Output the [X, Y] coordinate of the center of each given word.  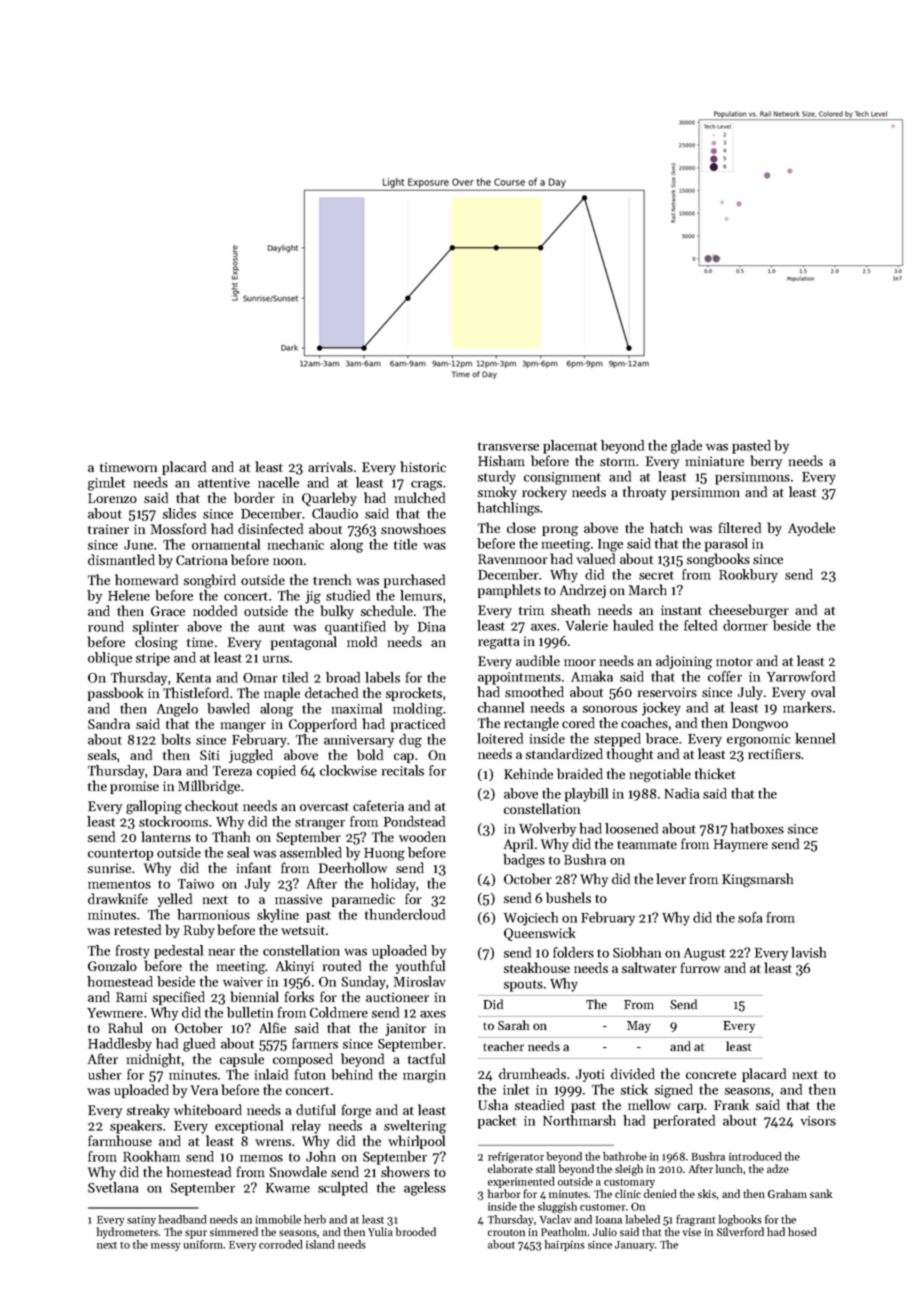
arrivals [330, 466]
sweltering [415, 1127]
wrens [273, 1142]
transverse [508, 446]
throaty [644, 493]
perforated [684, 1122]
